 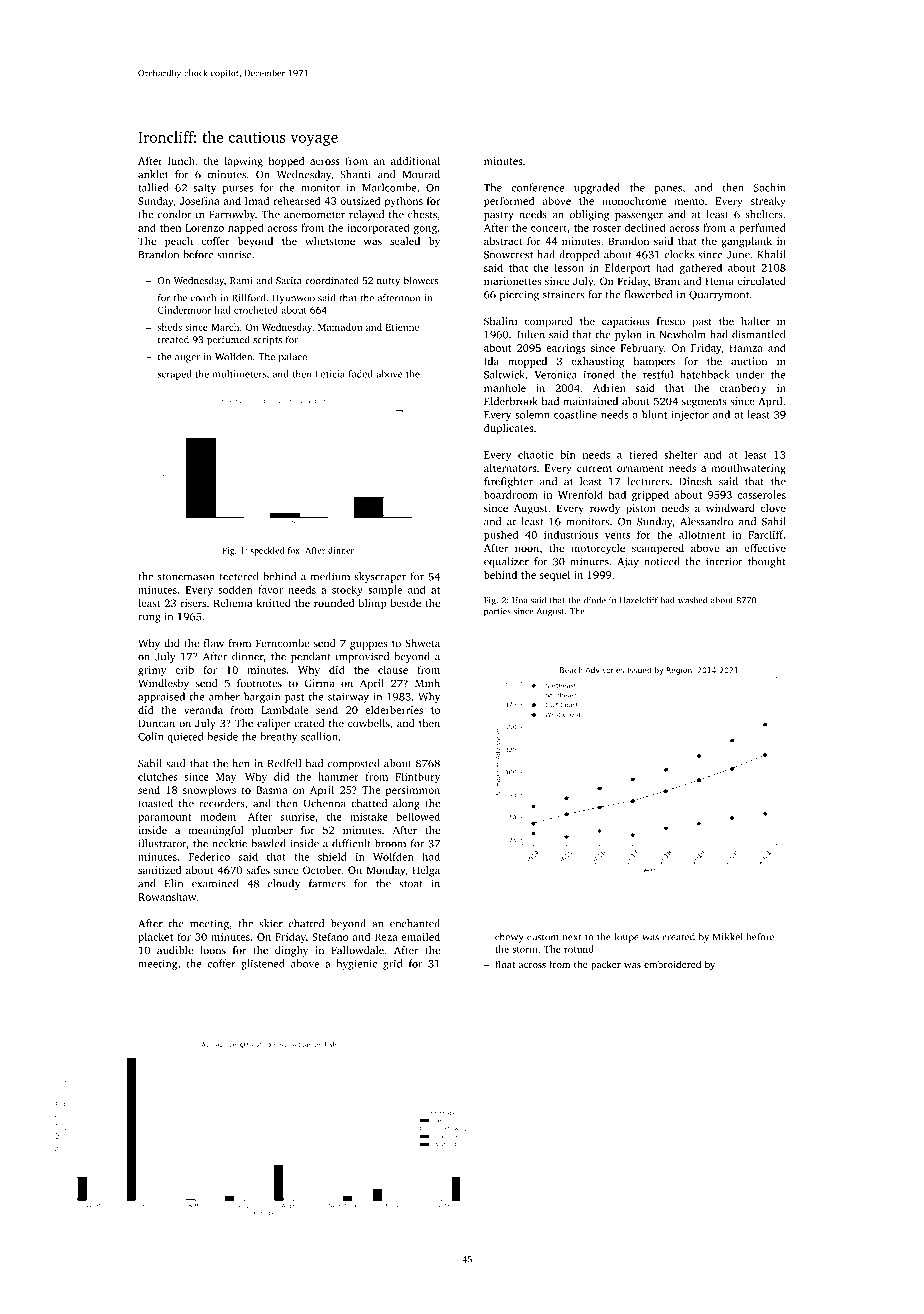 What do you see at coordinates (214, 643) in the screenshot?
I see `flaw` at bounding box center [214, 643].
